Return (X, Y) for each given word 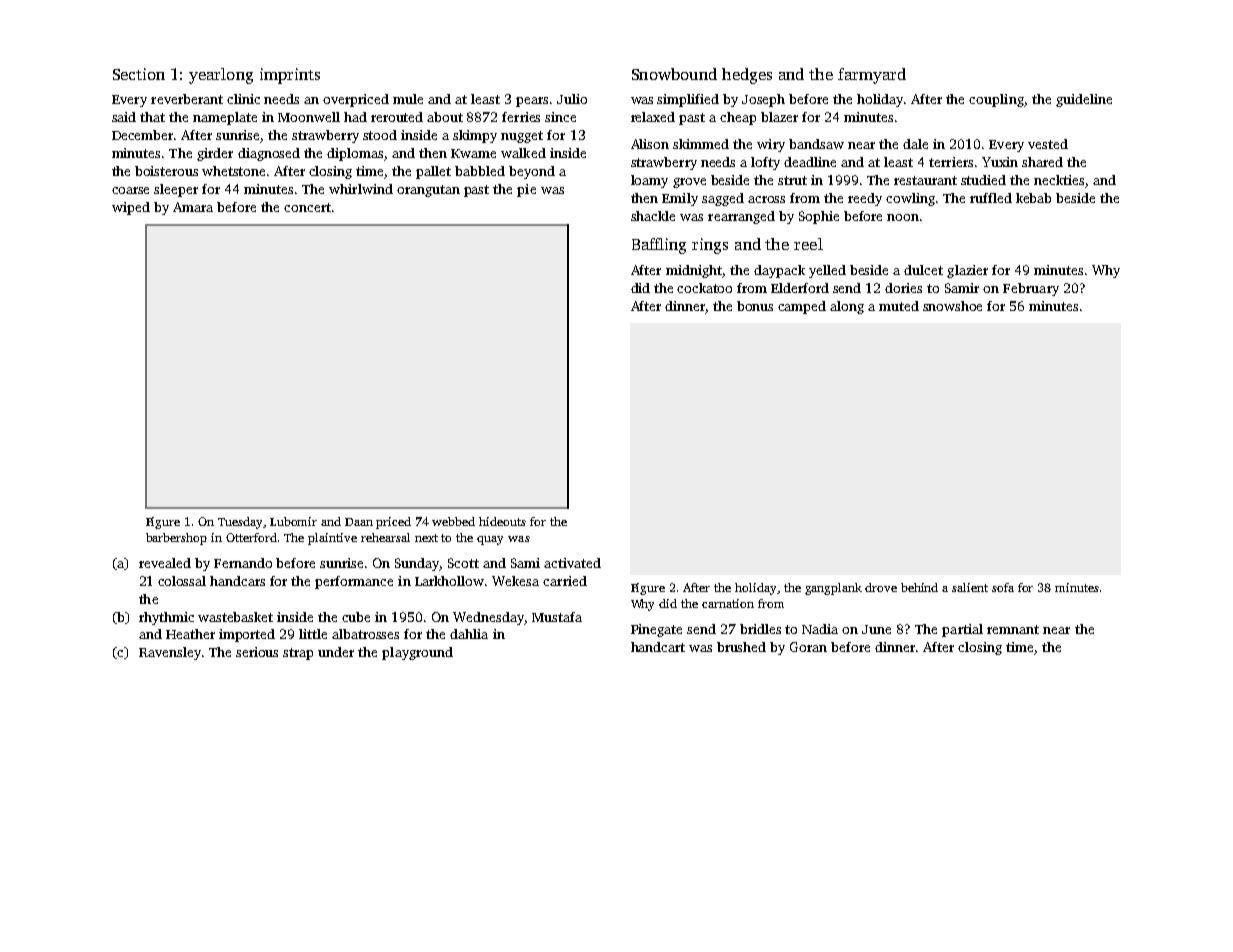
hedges (747, 76)
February (1031, 289)
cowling (910, 199)
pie (526, 190)
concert (307, 207)
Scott (463, 563)
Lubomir (293, 521)
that (152, 117)
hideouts (502, 521)
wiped (131, 208)
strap (298, 654)
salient (970, 587)
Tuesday (241, 523)
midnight (694, 271)
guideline (1084, 100)
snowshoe (952, 306)
